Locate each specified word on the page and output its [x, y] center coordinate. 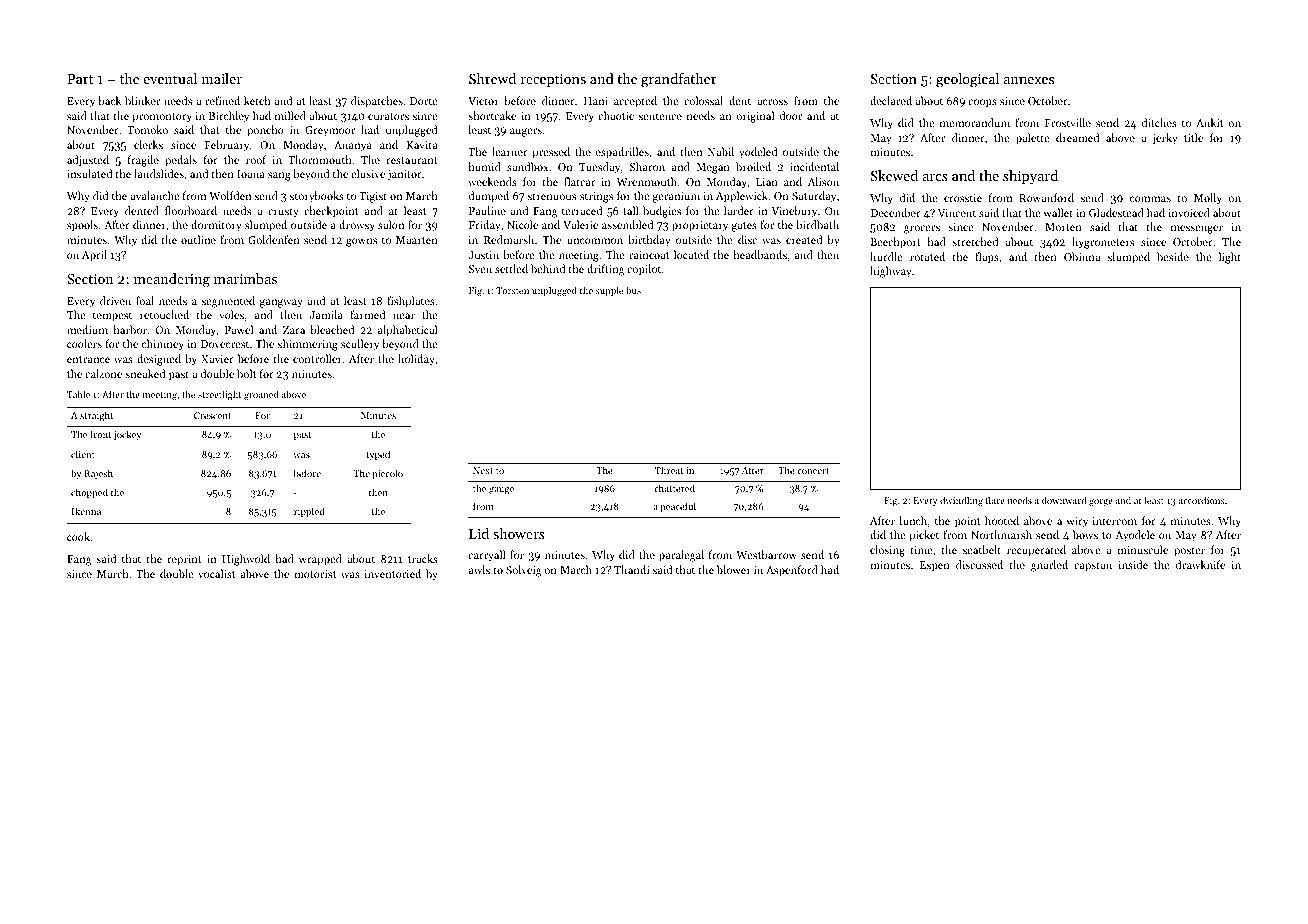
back [109, 100]
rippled [309, 512]
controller [317, 358]
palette [1033, 139]
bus [633, 290]
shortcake [492, 115]
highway [891, 272]
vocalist [216, 573]
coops [982, 103]
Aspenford [792, 571]
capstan [1093, 567]
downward [1064, 500]
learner [510, 151]
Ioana [251, 174]
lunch [913, 520]
